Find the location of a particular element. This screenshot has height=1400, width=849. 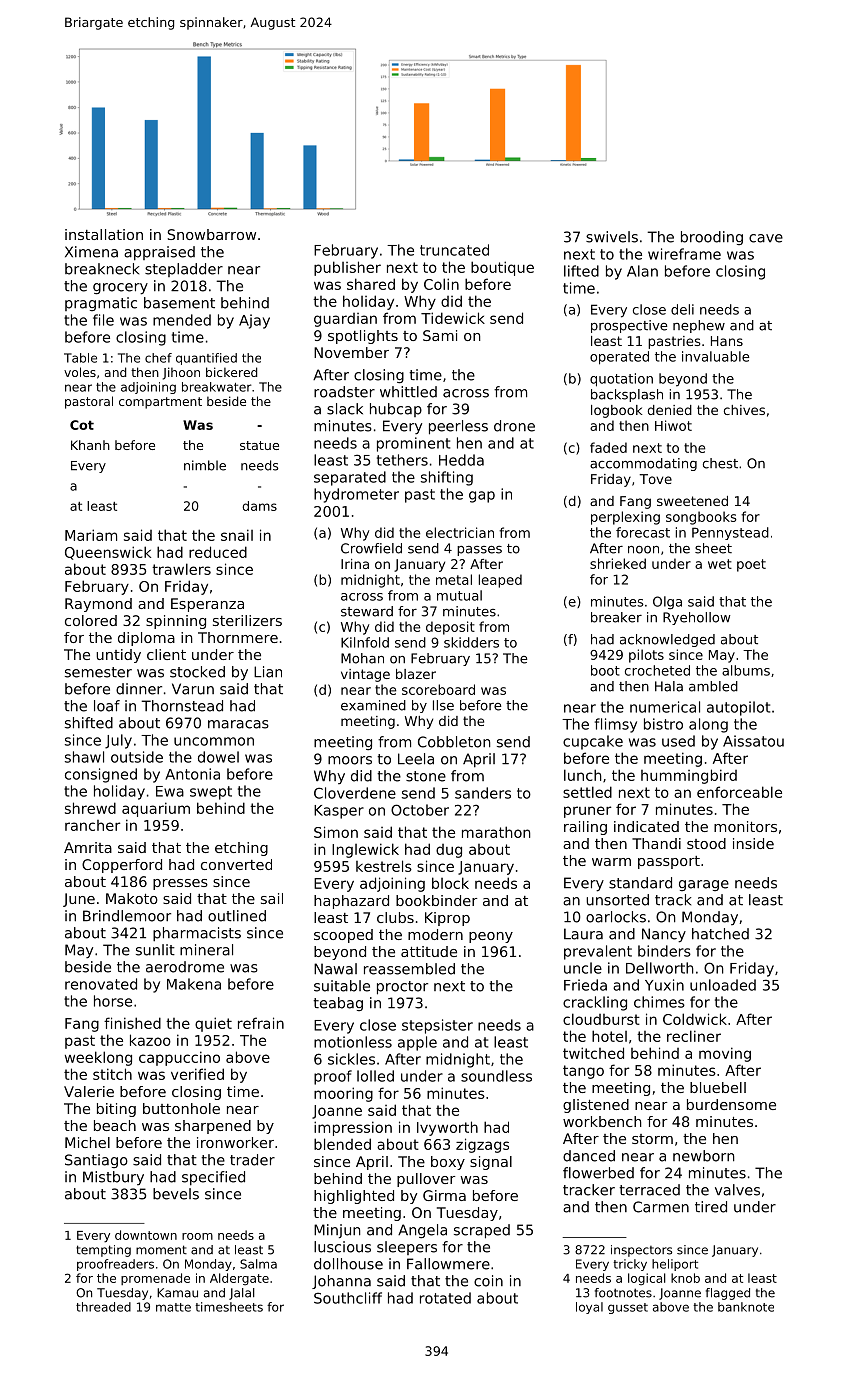

presses is located at coordinates (180, 884).
